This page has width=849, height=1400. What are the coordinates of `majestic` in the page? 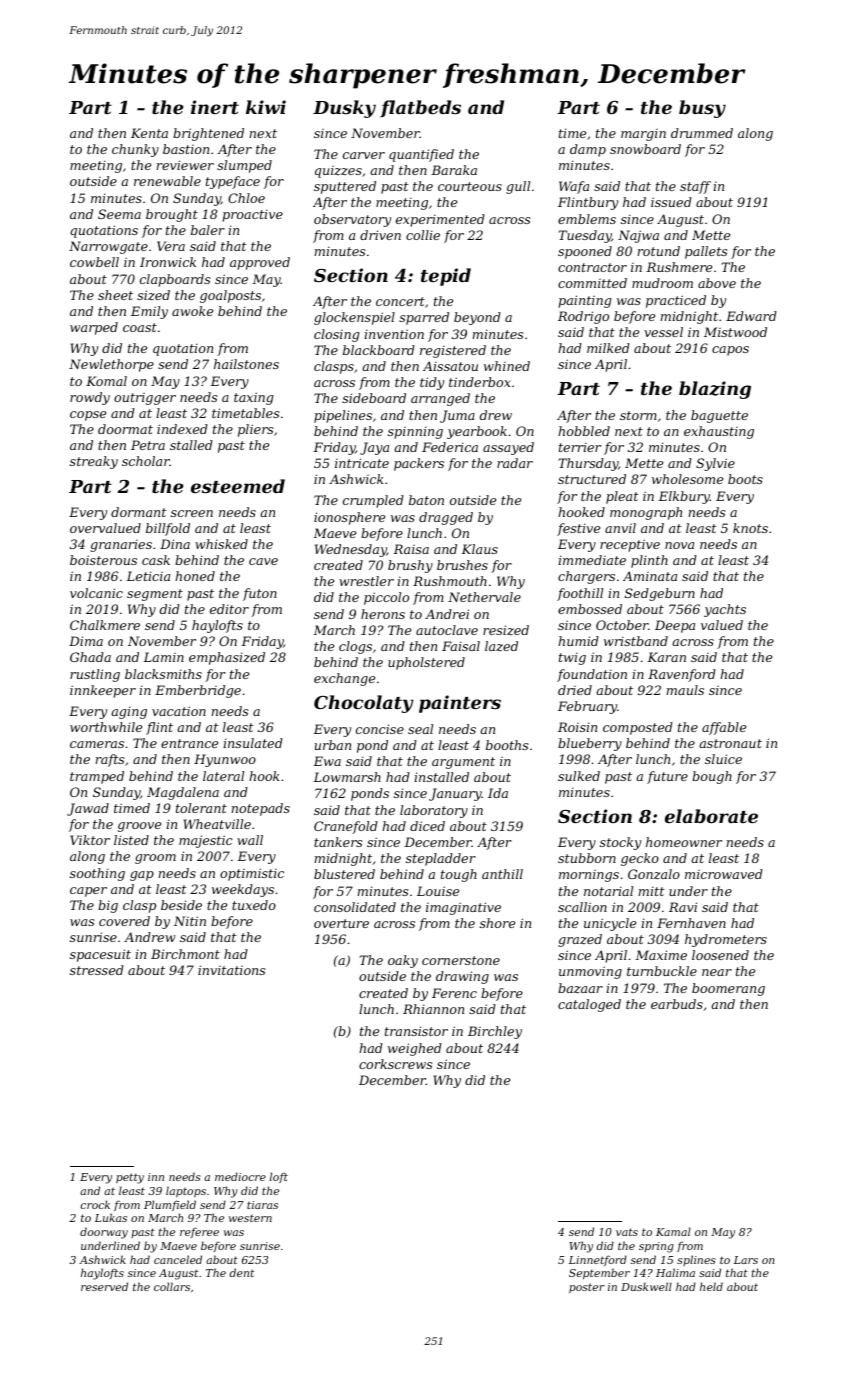 It's located at (206, 841).
